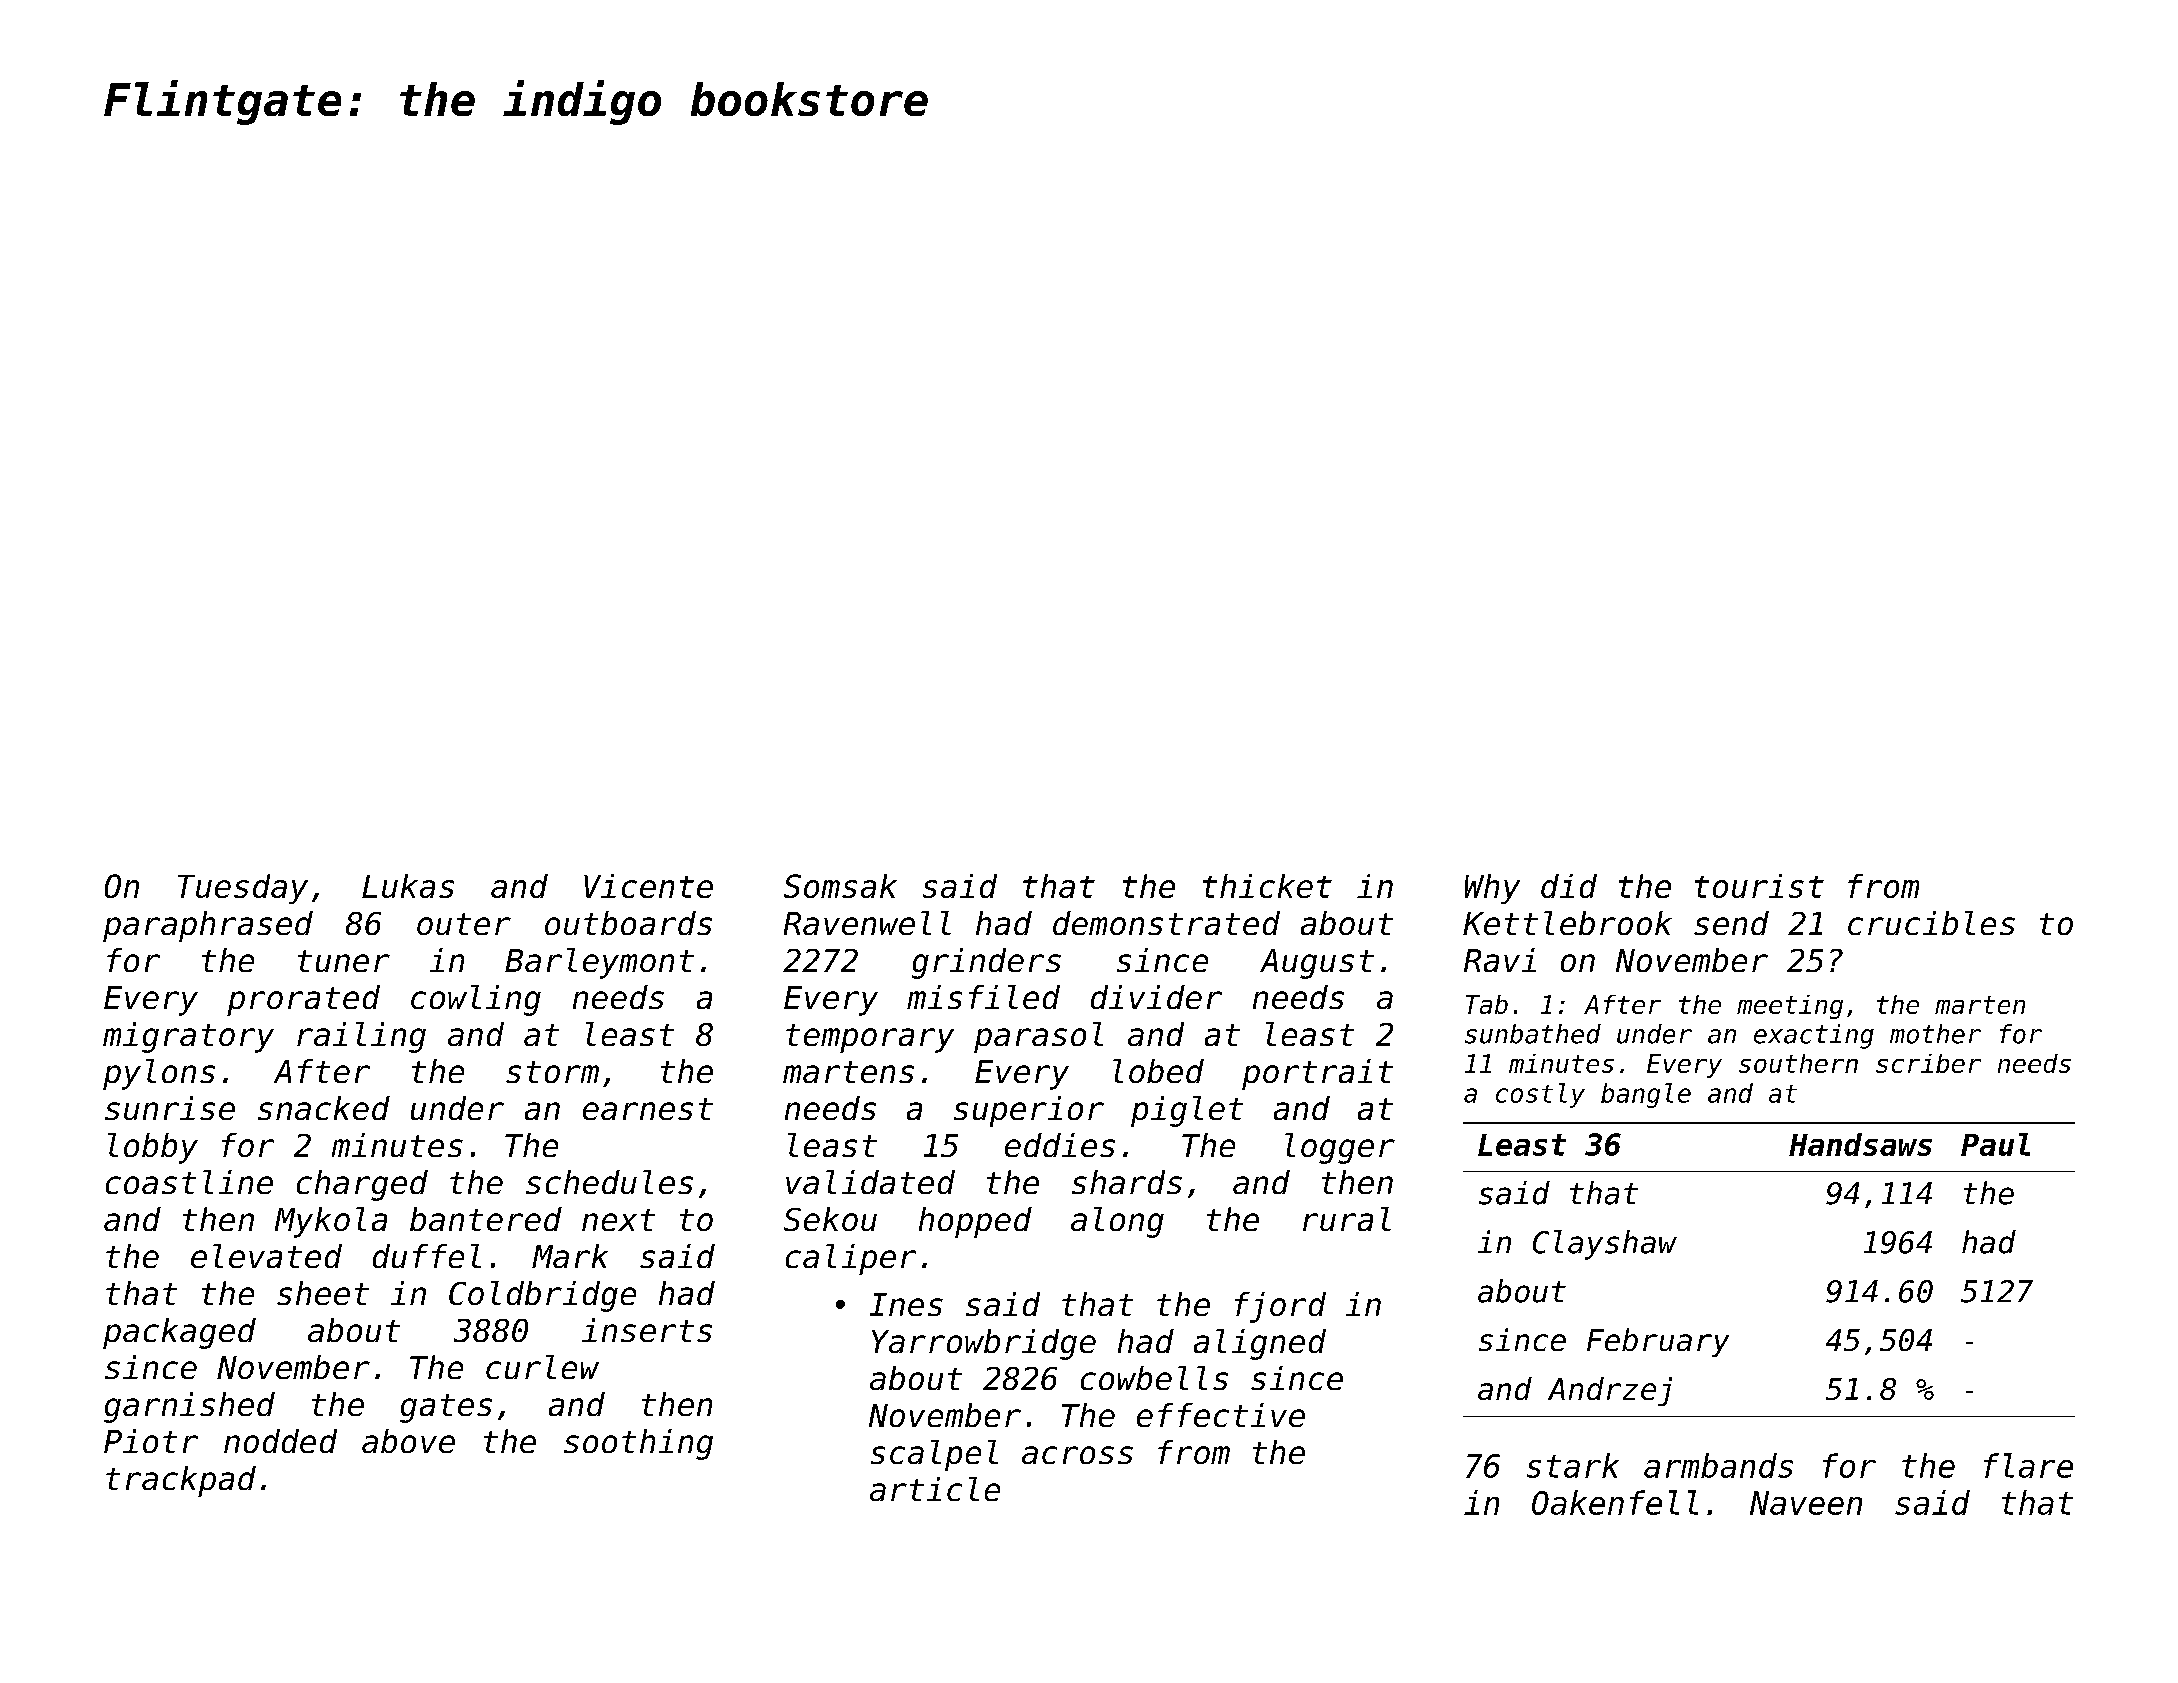  Describe the element at coordinates (1158, 1071) in the screenshot. I see `lobed` at that location.
